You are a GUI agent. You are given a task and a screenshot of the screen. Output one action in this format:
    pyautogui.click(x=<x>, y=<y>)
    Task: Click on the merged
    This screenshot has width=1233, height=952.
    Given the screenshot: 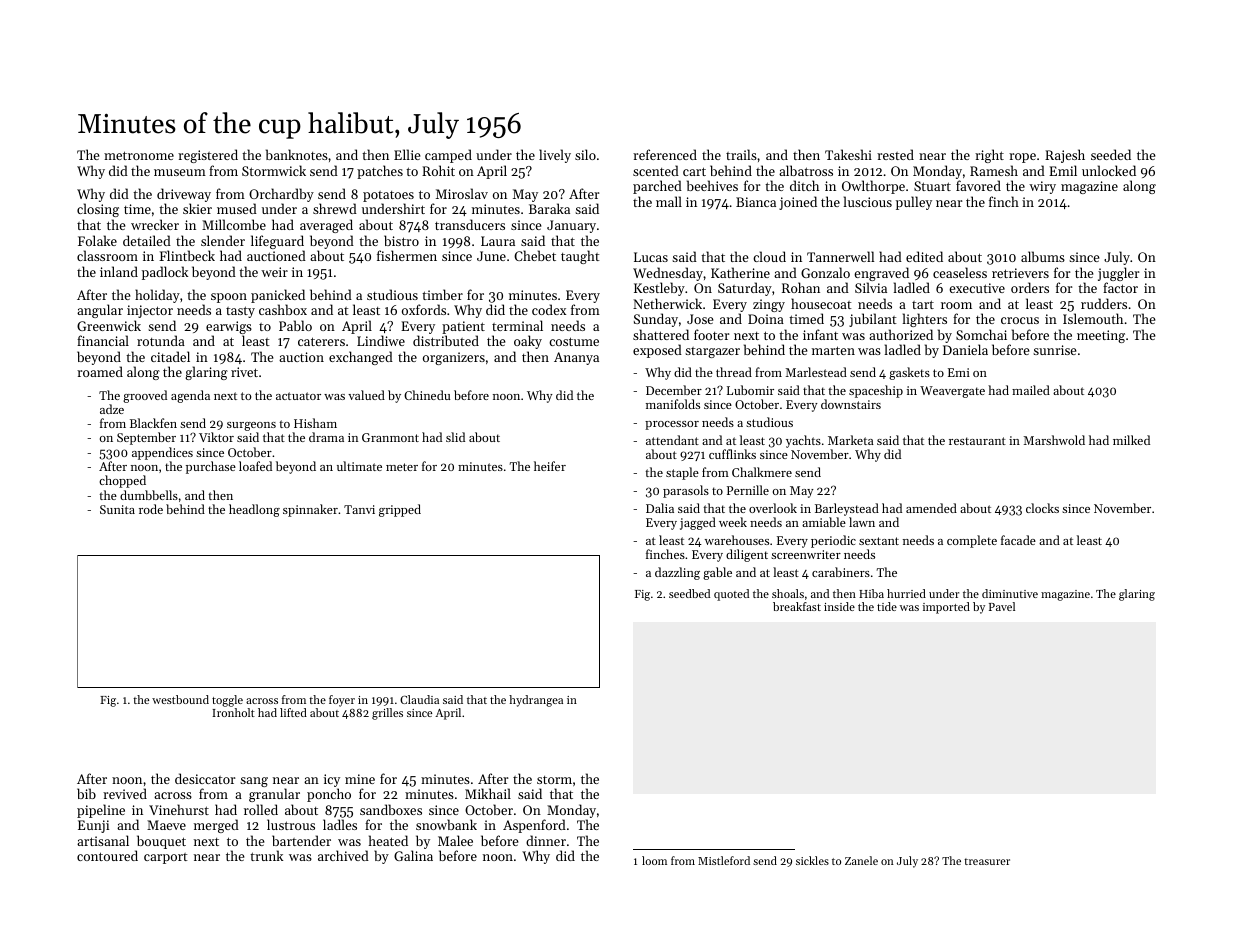 What is the action you would take?
    pyautogui.click(x=216, y=826)
